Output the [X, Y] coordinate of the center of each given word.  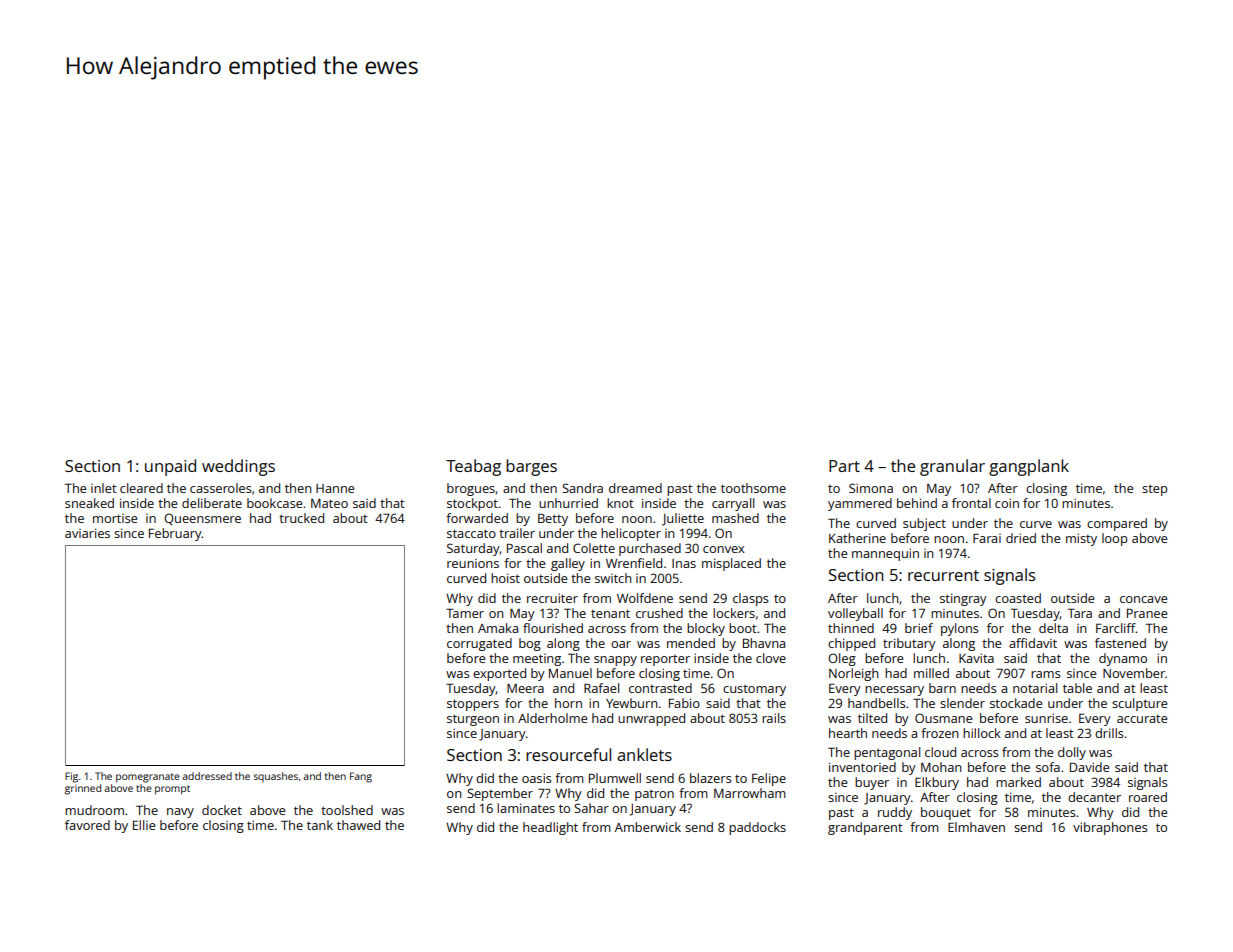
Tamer [465, 613]
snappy [615, 661]
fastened [1120, 643]
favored [87, 825]
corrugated [479, 644]
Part [844, 466]
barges [531, 467]
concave [1143, 599]
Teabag [473, 467]
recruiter [552, 598]
